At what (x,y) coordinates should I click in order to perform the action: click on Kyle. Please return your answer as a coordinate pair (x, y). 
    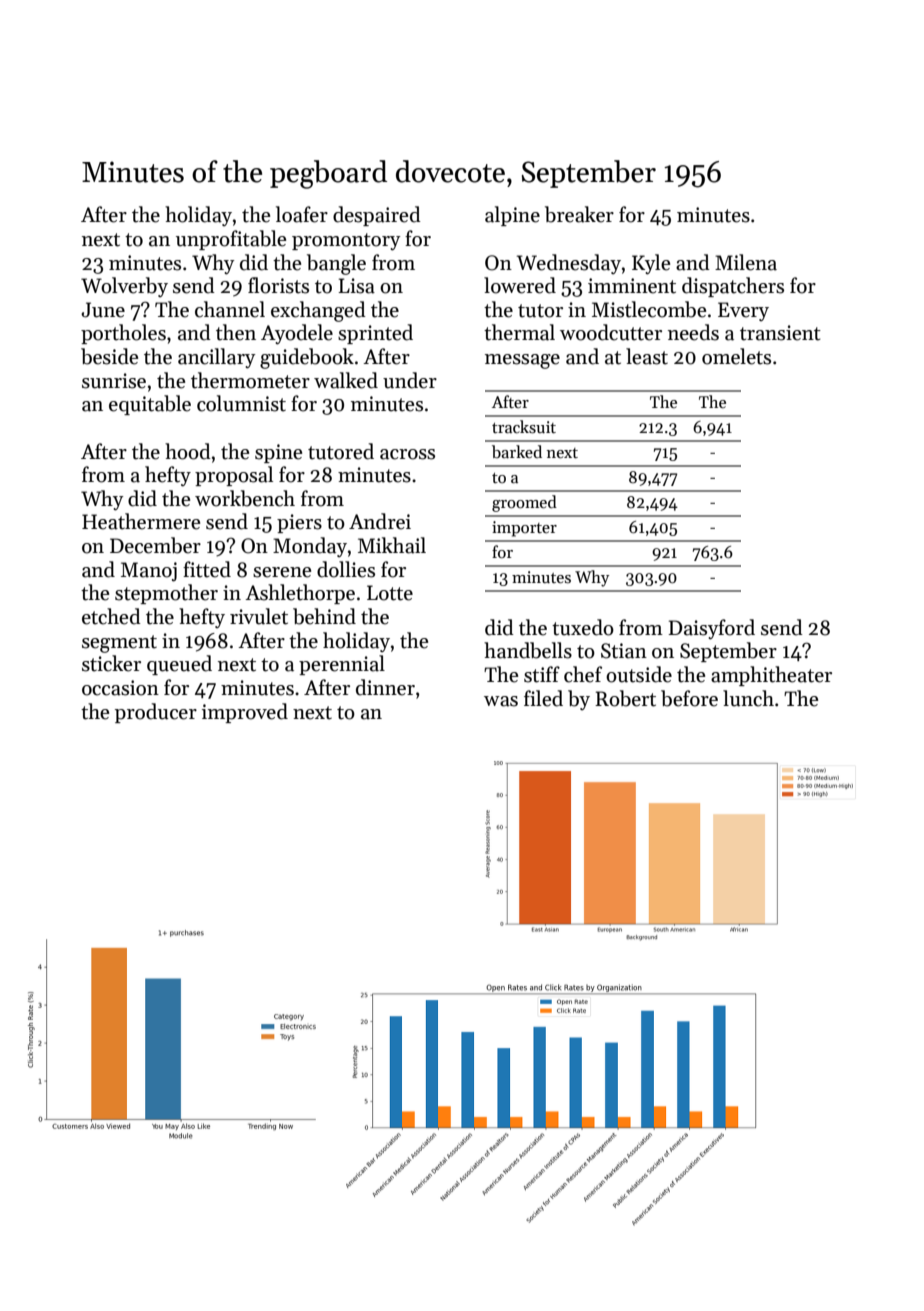
    Looking at the image, I should click on (651, 264).
